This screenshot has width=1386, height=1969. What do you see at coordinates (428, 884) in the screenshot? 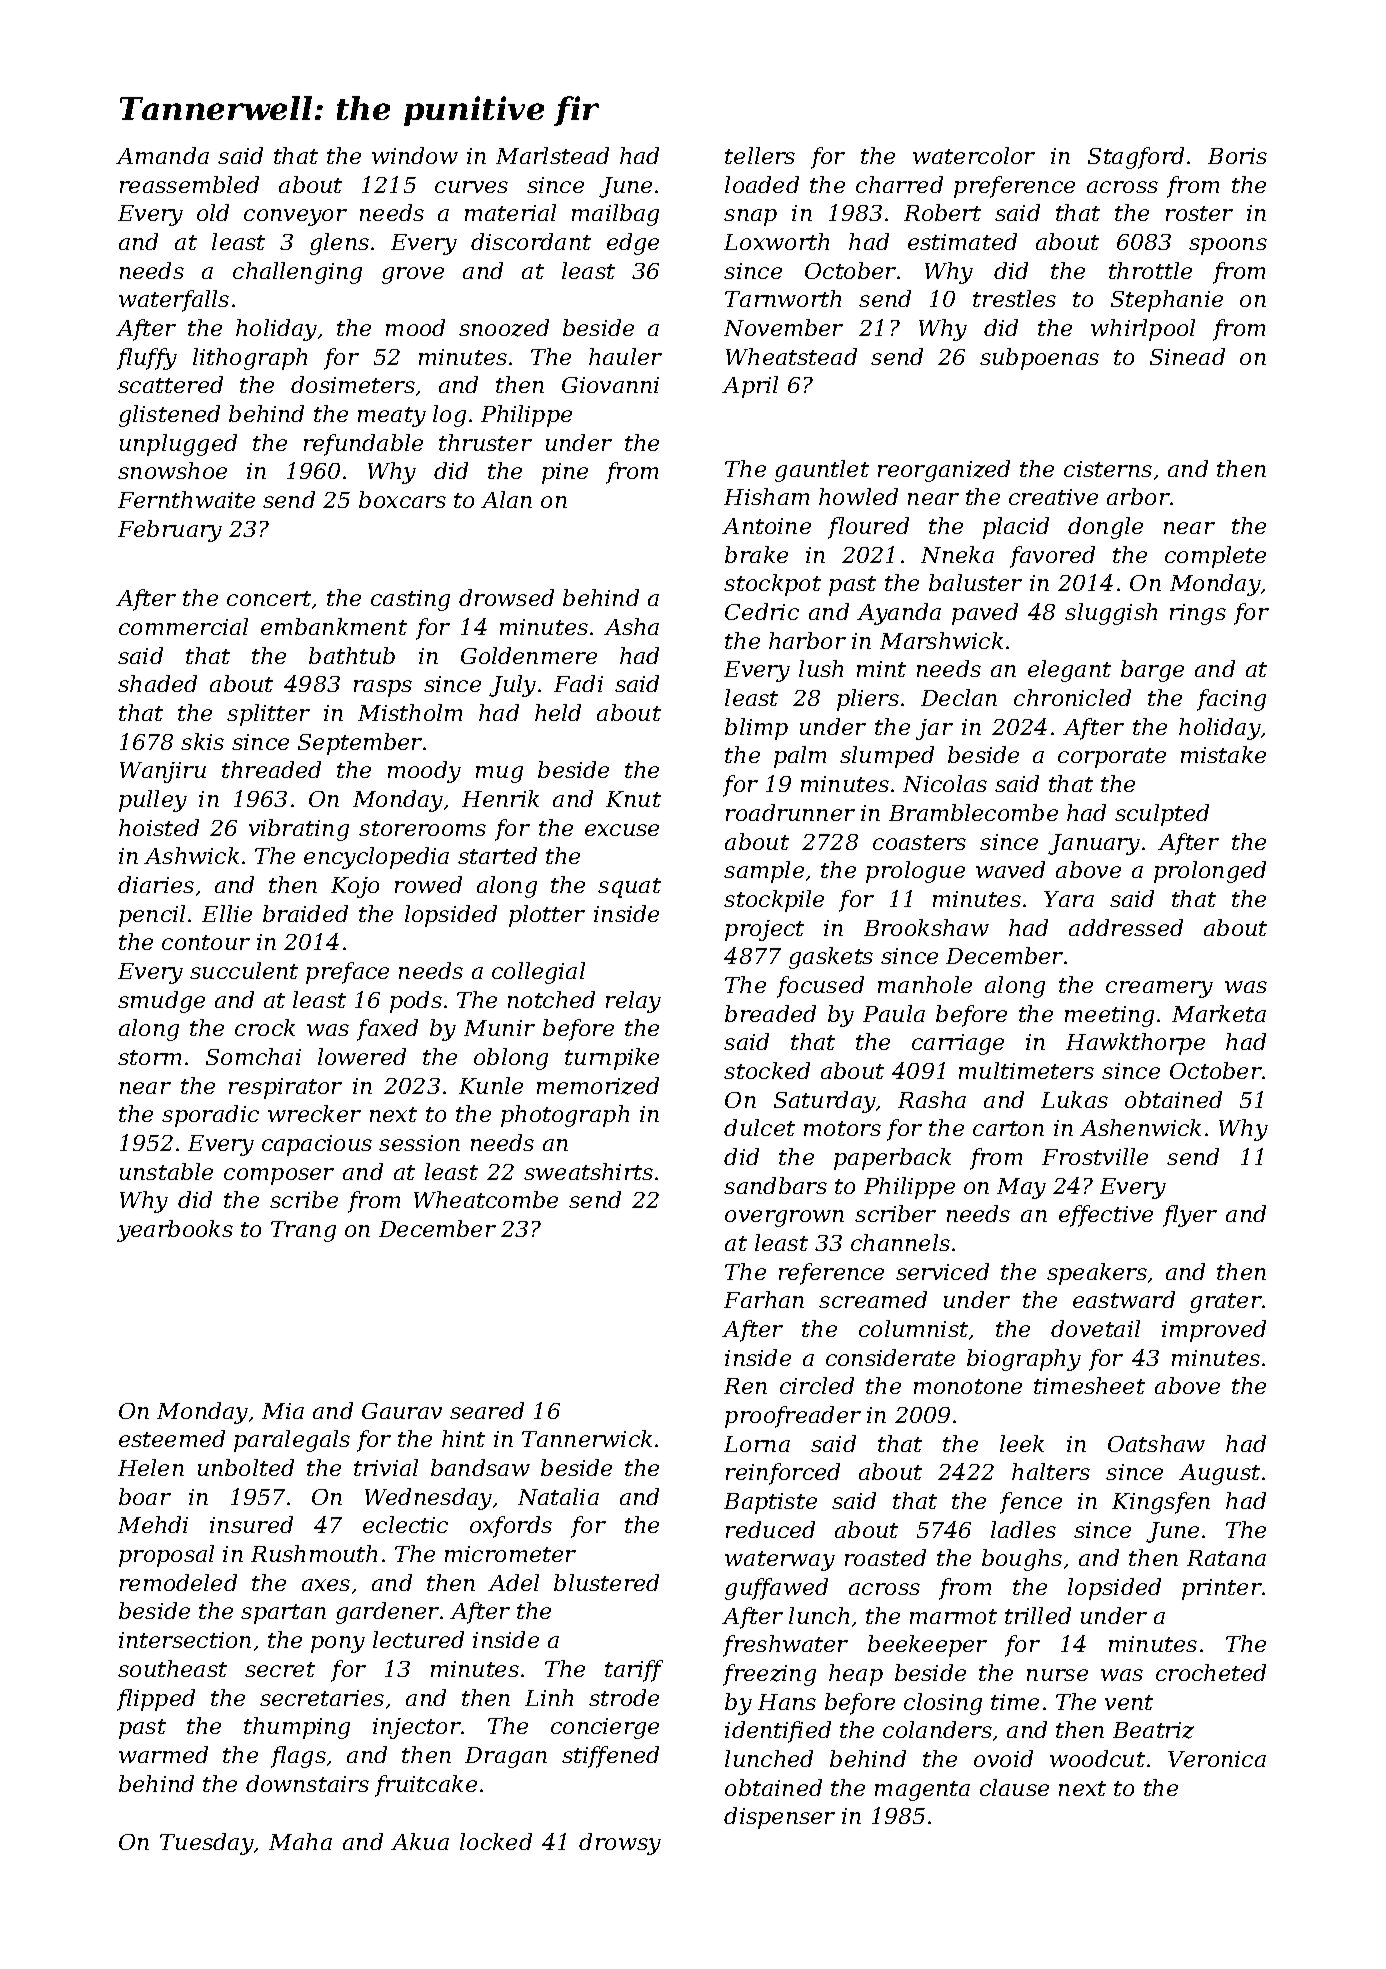
I see `rowed` at bounding box center [428, 884].
